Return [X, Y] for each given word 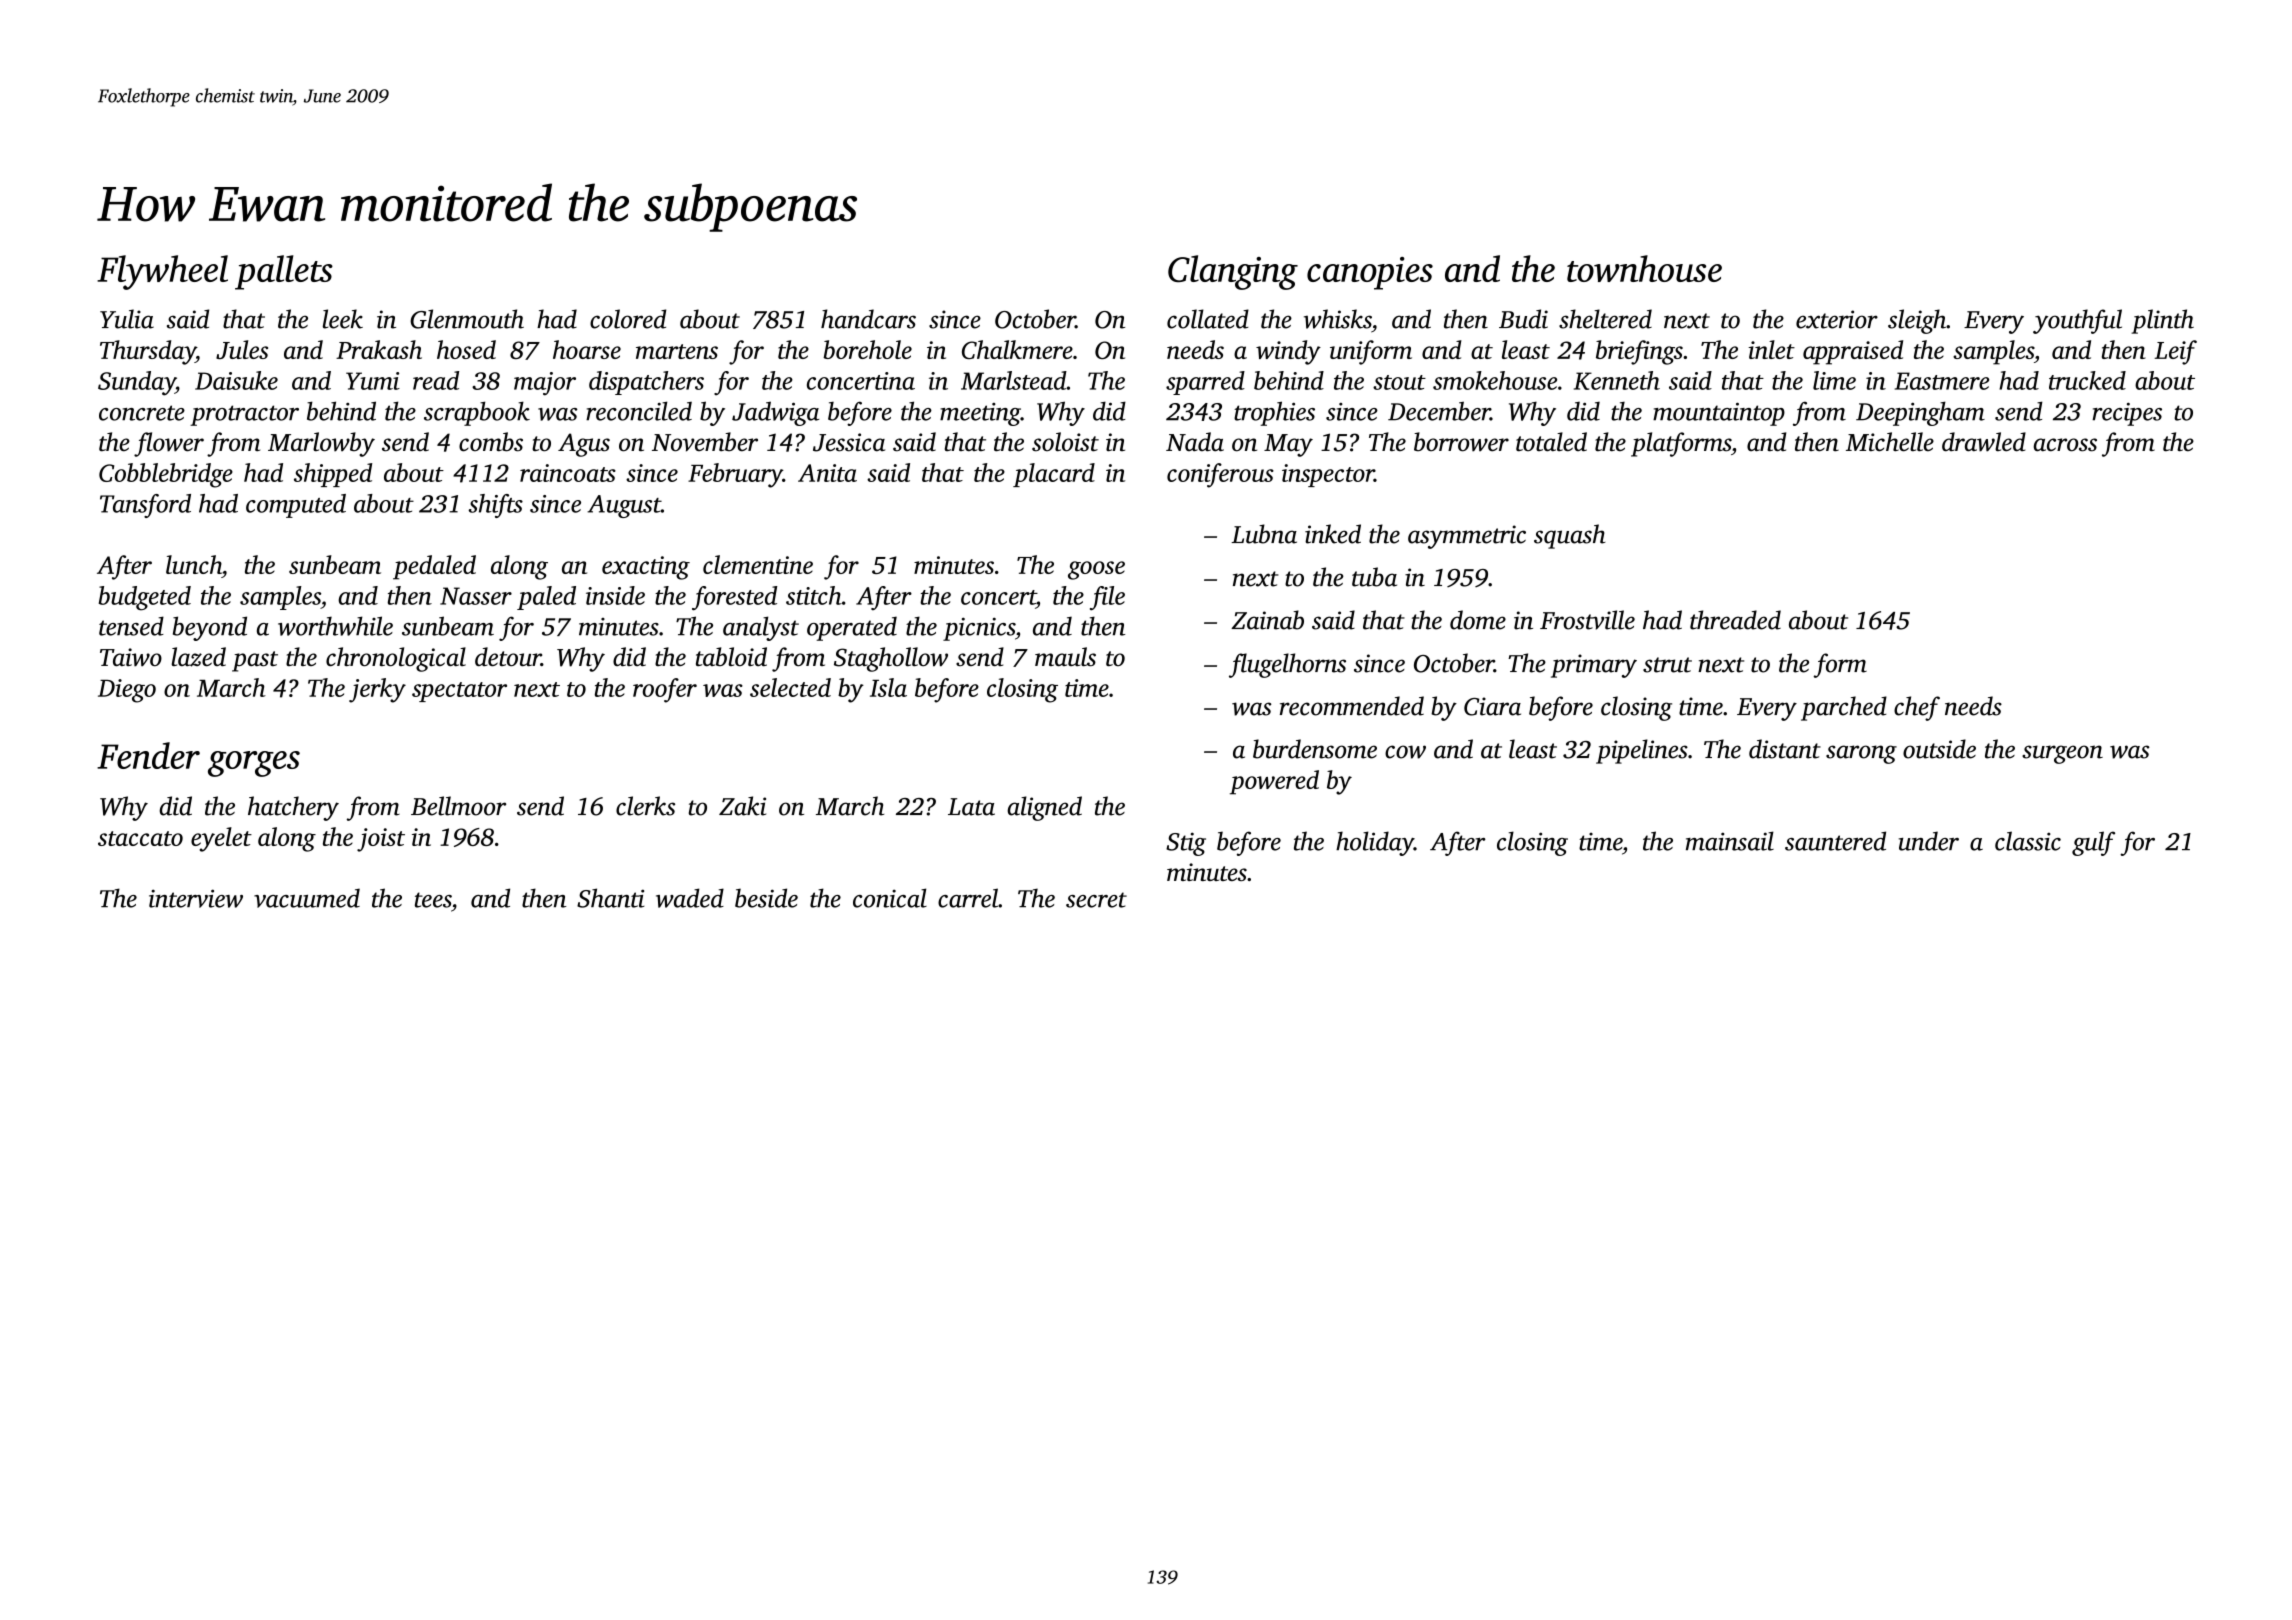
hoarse [587, 349]
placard [1054, 475]
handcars [868, 319]
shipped [333, 475]
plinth [2162, 321]
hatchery [293, 808]
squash [1570, 536]
